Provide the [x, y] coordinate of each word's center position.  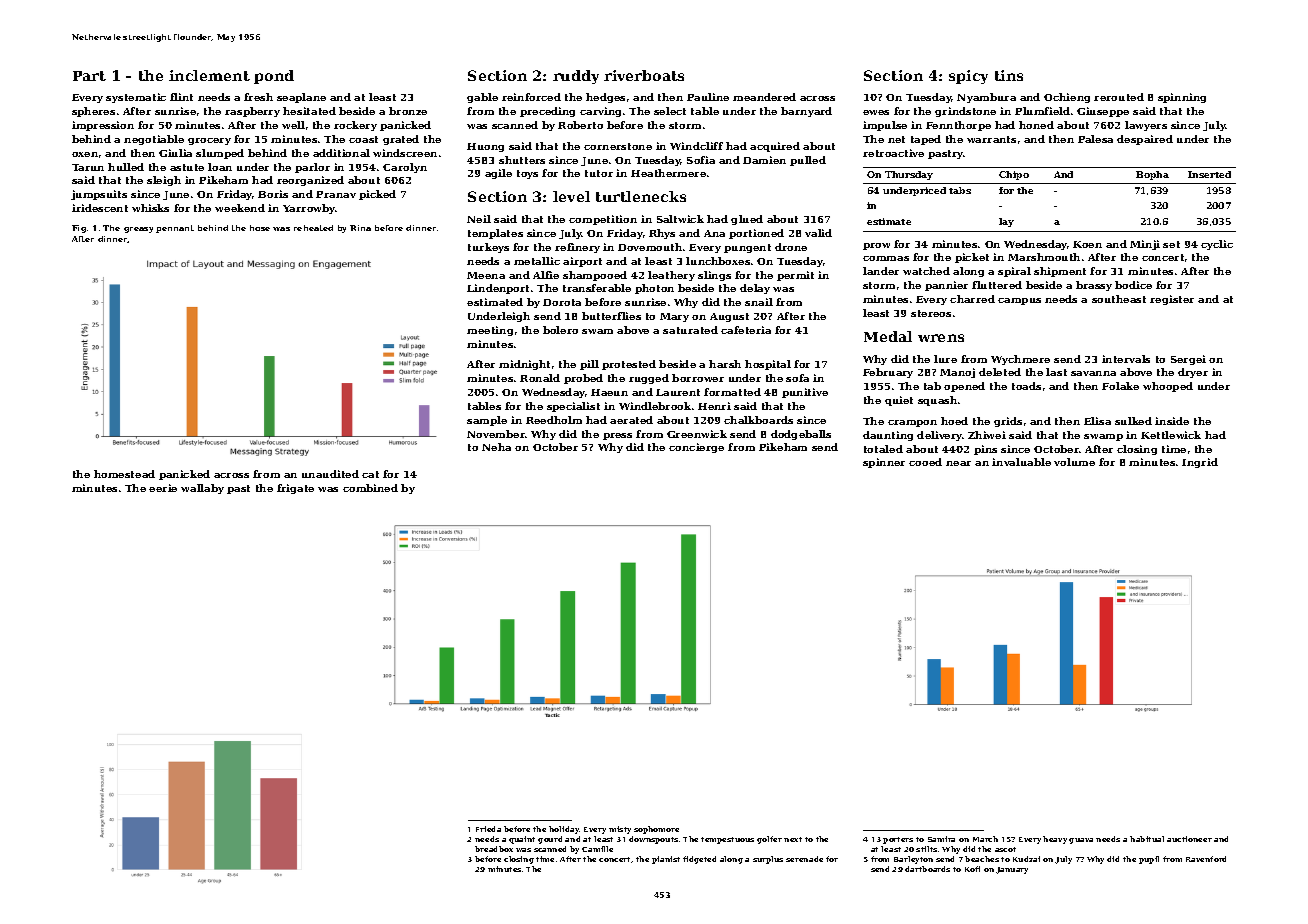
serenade [804, 859]
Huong [485, 147]
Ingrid [1200, 463]
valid [818, 233]
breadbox [494, 849]
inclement [209, 75]
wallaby [202, 489]
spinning [1182, 98]
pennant [175, 229]
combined [370, 488]
